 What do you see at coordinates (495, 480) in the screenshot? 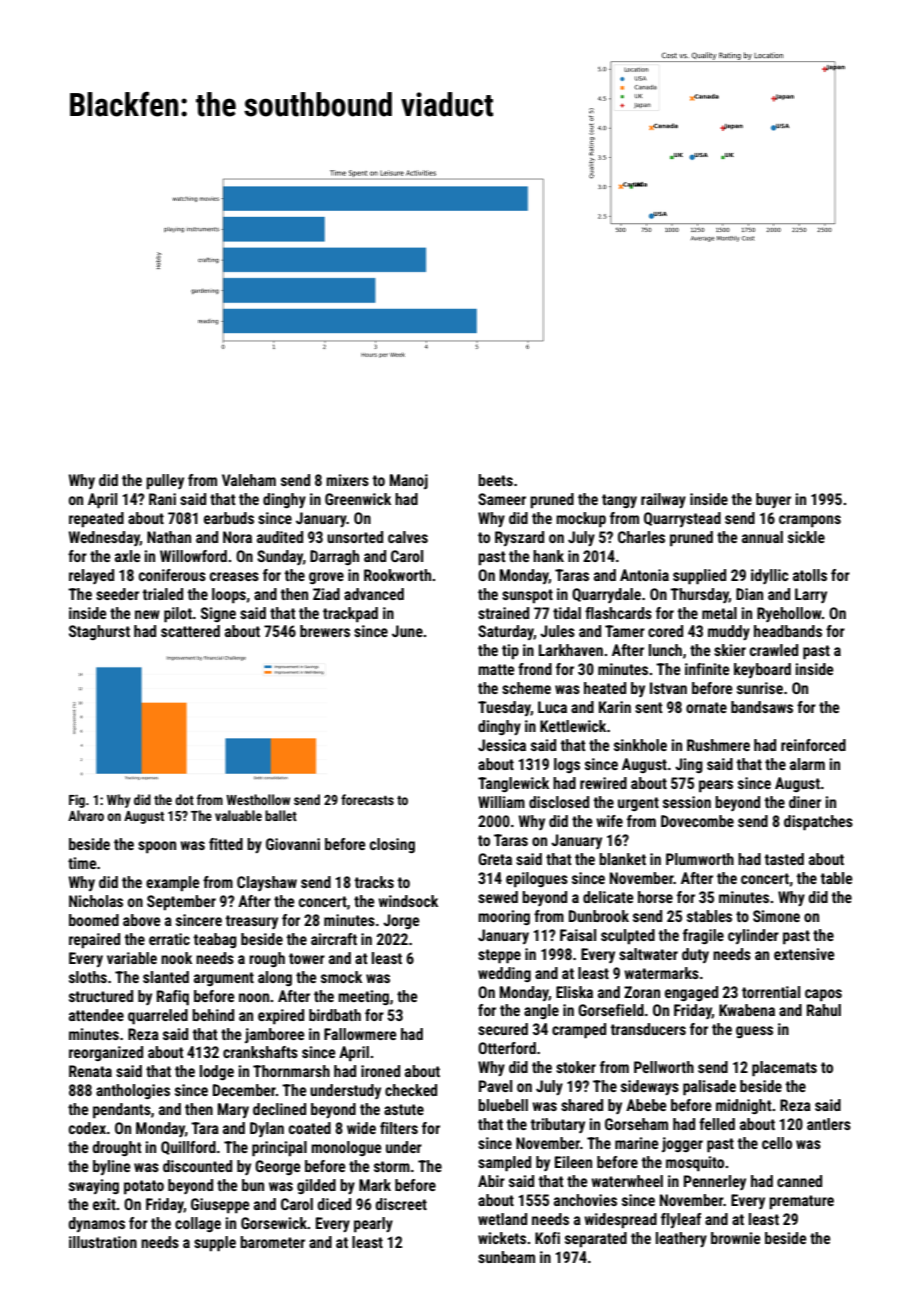
I see `beets` at bounding box center [495, 480].
